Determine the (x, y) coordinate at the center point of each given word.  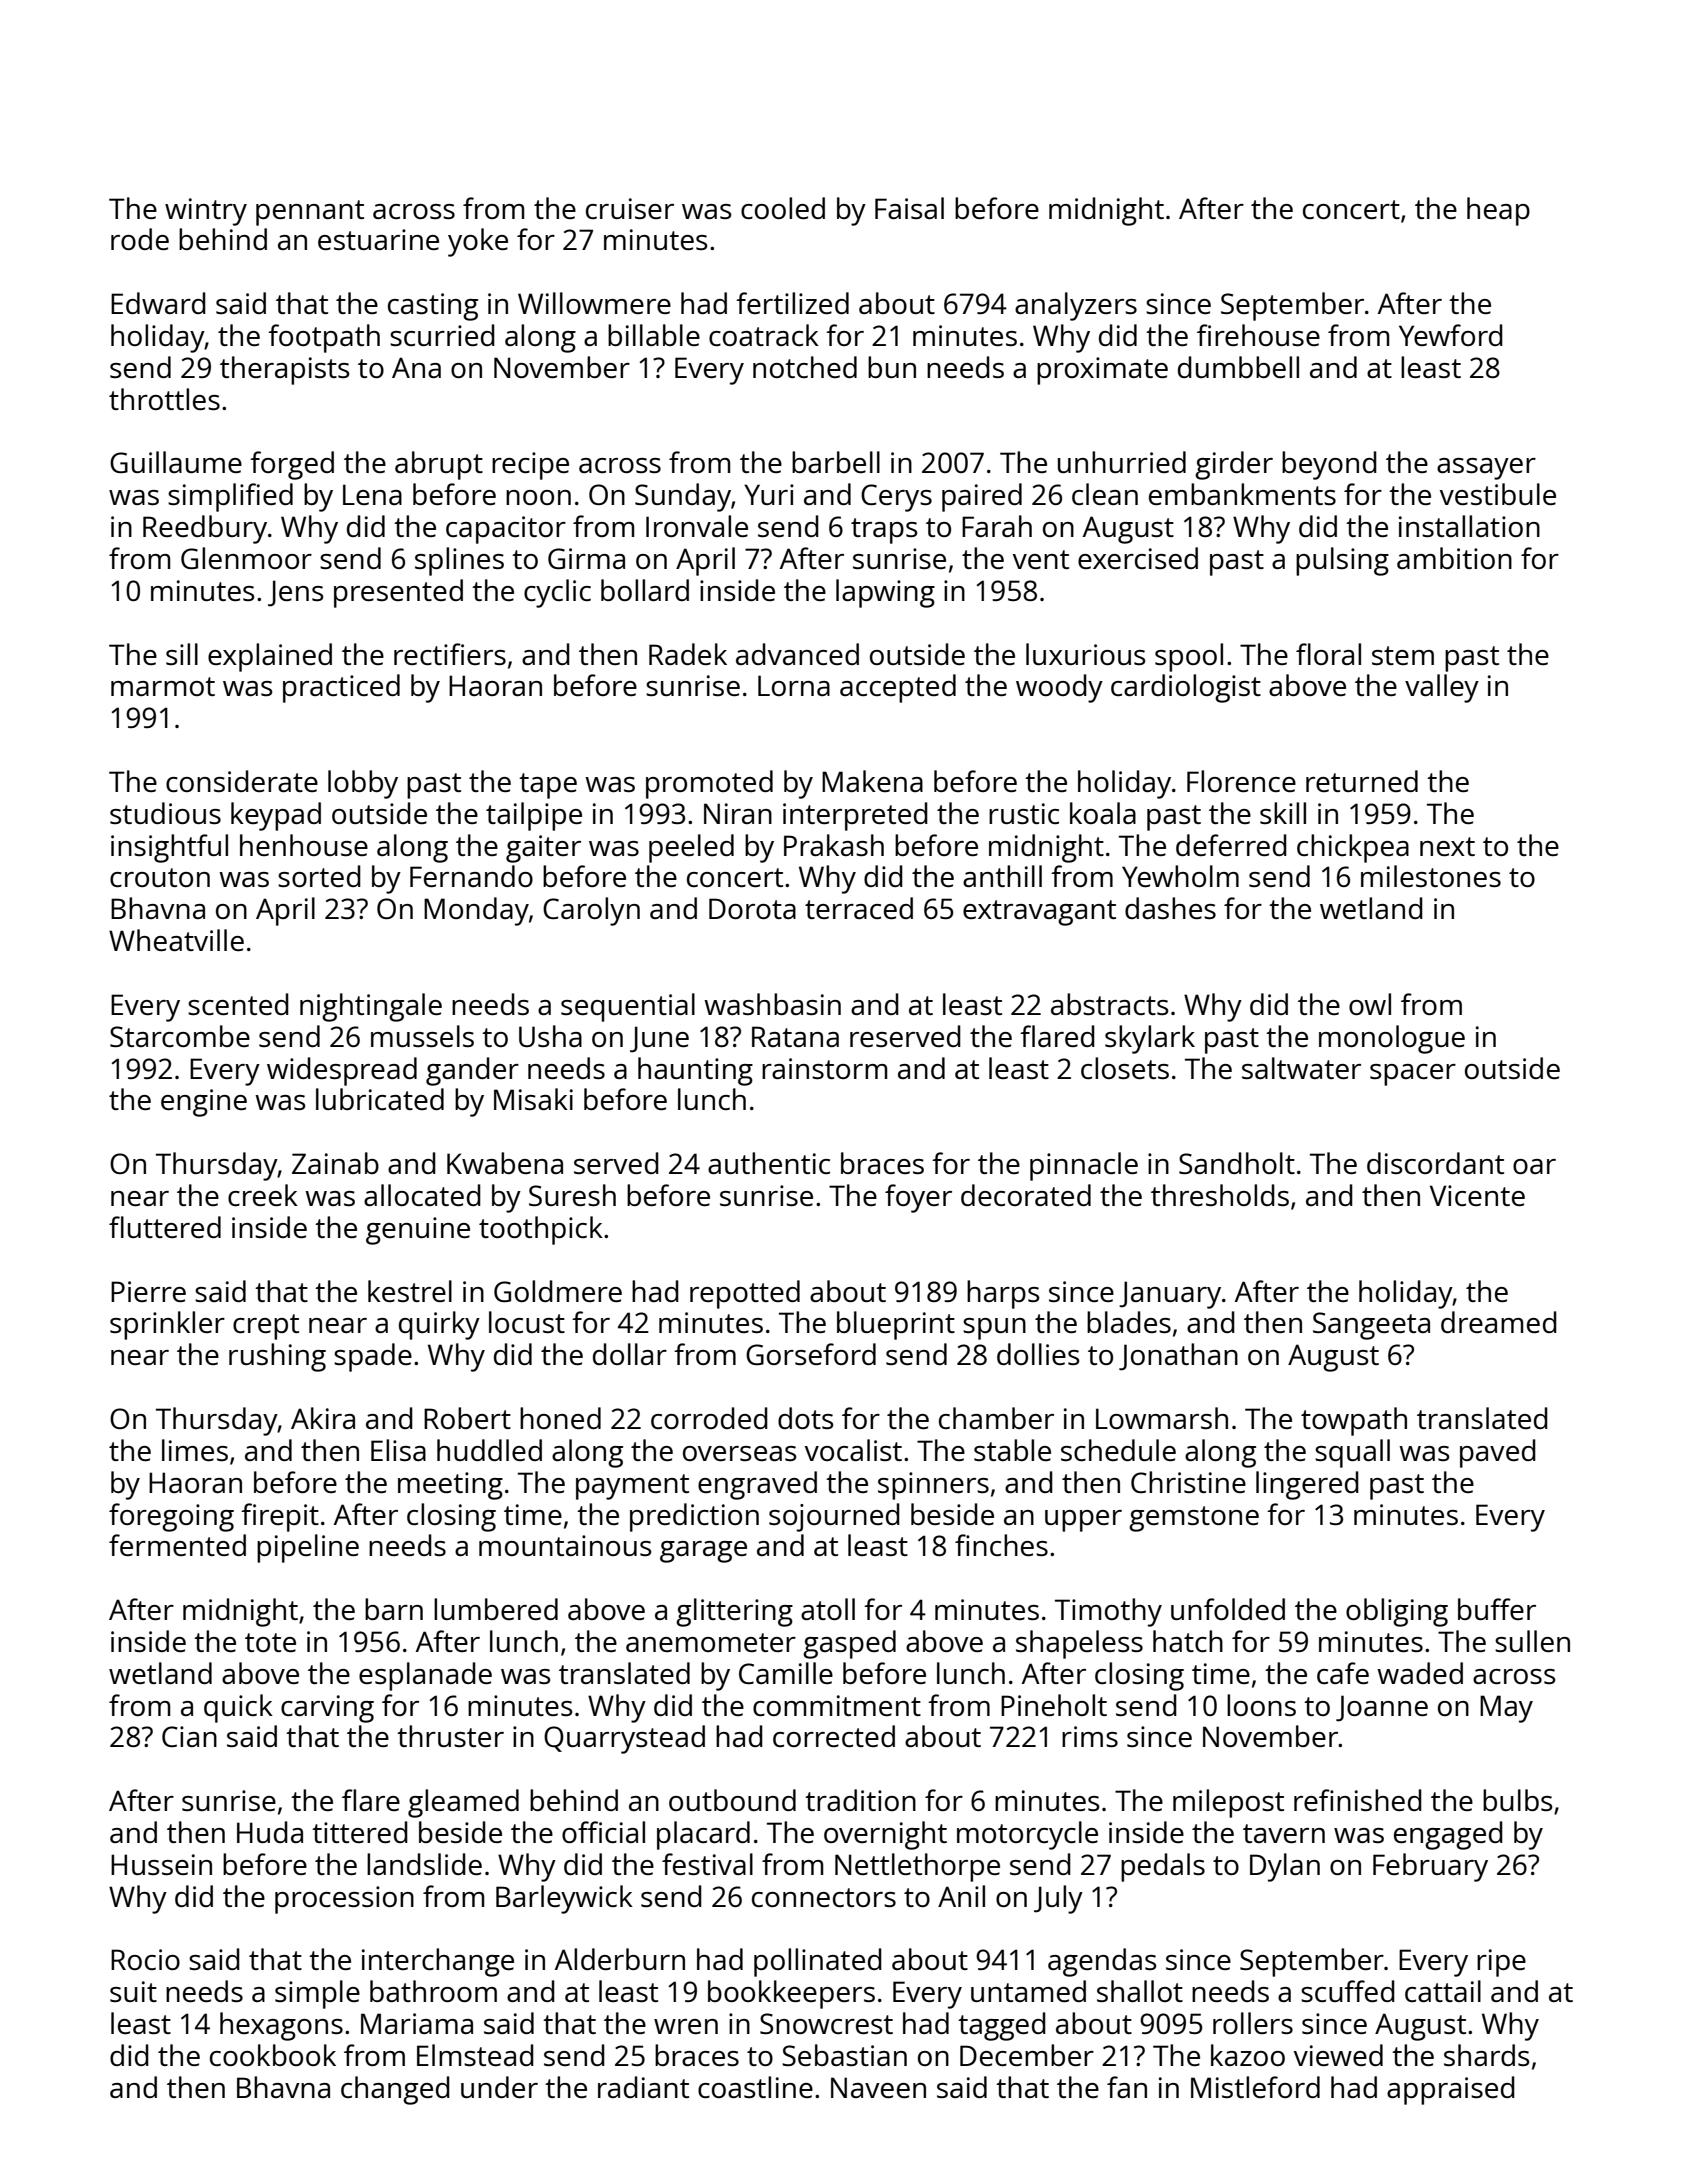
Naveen (878, 2087)
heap (1498, 211)
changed (395, 2090)
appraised (1451, 2090)
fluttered (165, 1227)
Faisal (909, 208)
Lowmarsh (1162, 1418)
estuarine (378, 239)
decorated (1026, 1195)
